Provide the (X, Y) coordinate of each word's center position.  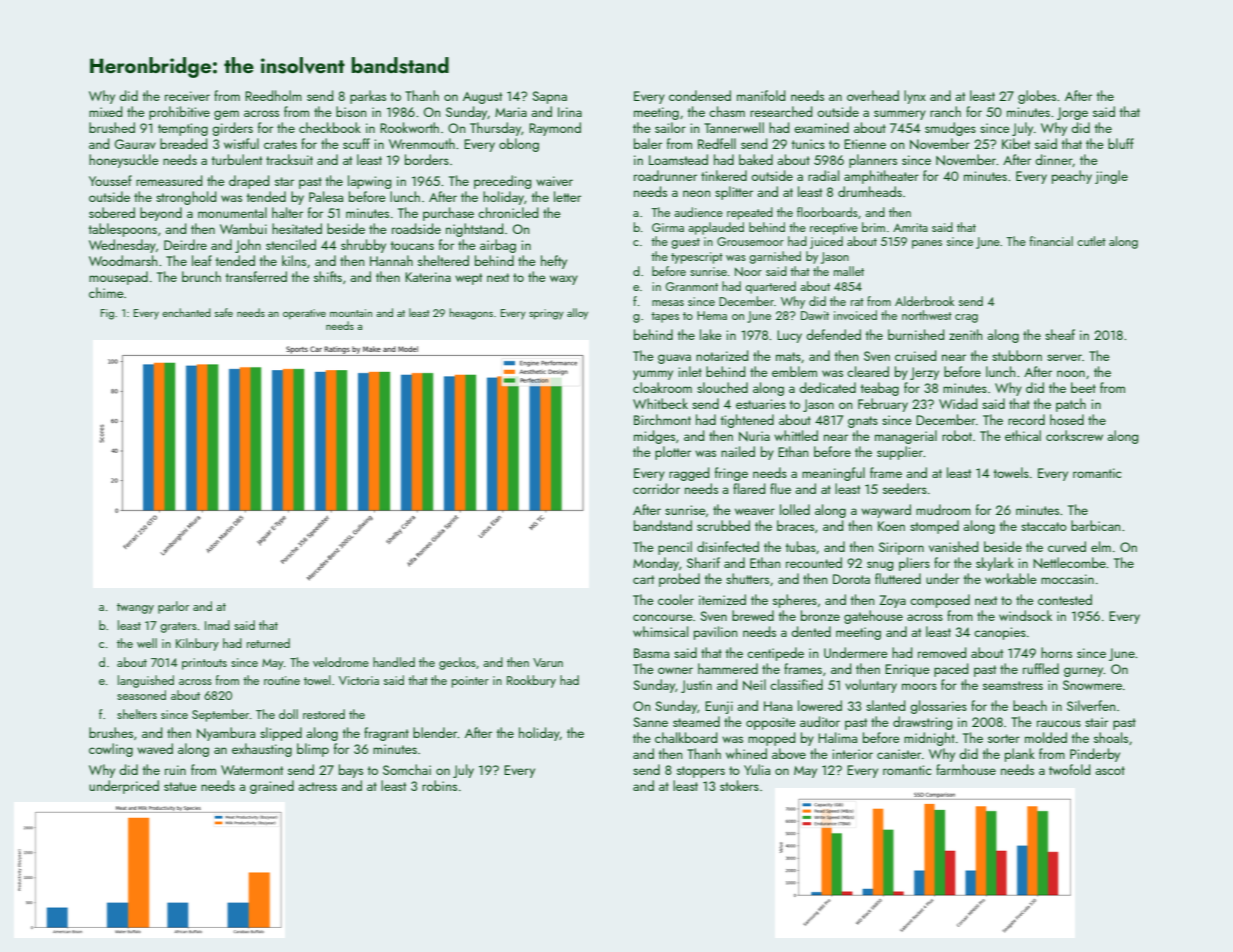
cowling (111, 750)
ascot (1110, 770)
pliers (914, 564)
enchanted (186, 312)
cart (643, 579)
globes (1037, 97)
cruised (915, 355)
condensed (700, 95)
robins (439, 785)
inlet (690, 371)
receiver (187, 96)
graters (178, 627)
